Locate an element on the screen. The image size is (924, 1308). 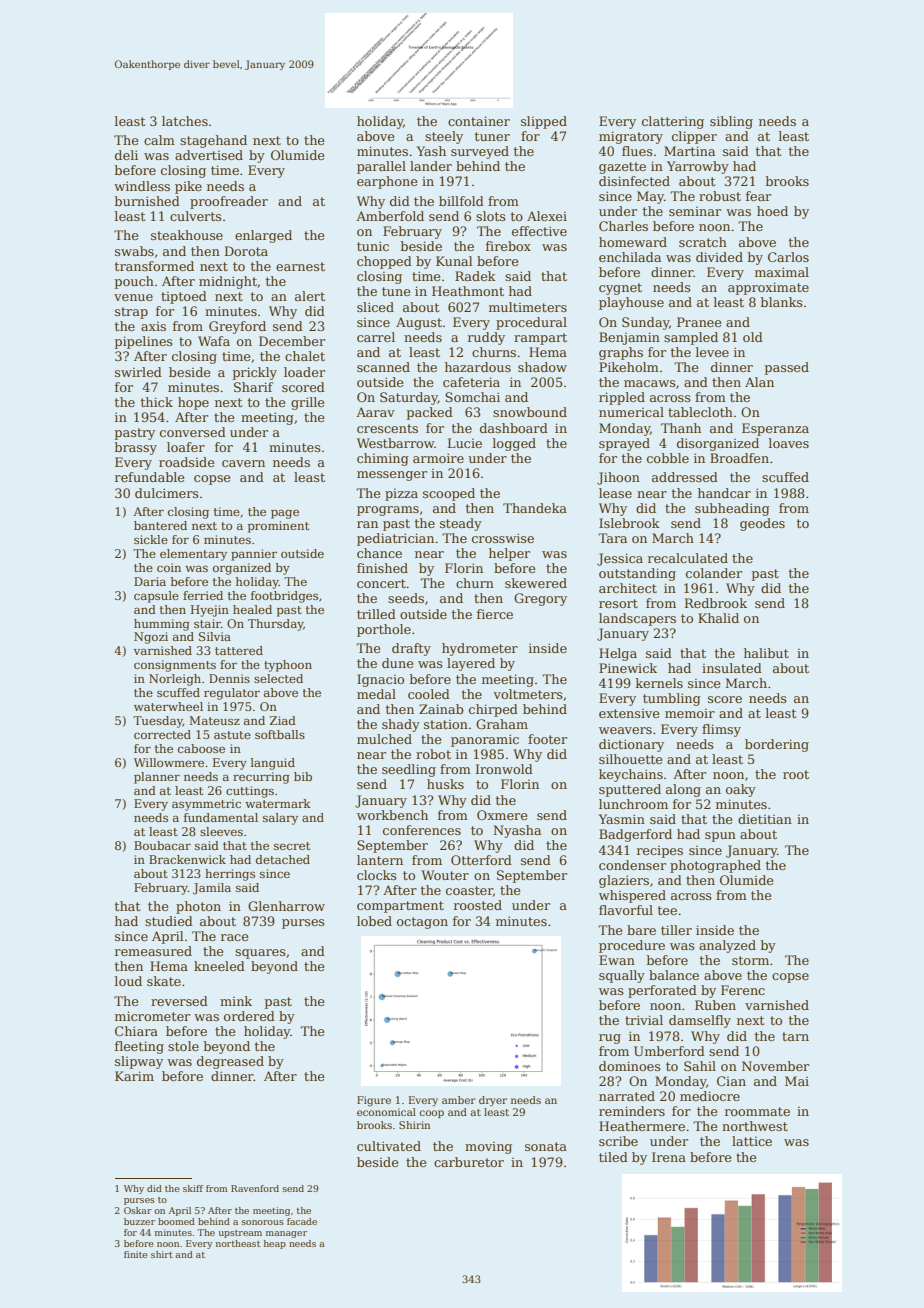
Boubacar is located at coordinates (162, 845).
